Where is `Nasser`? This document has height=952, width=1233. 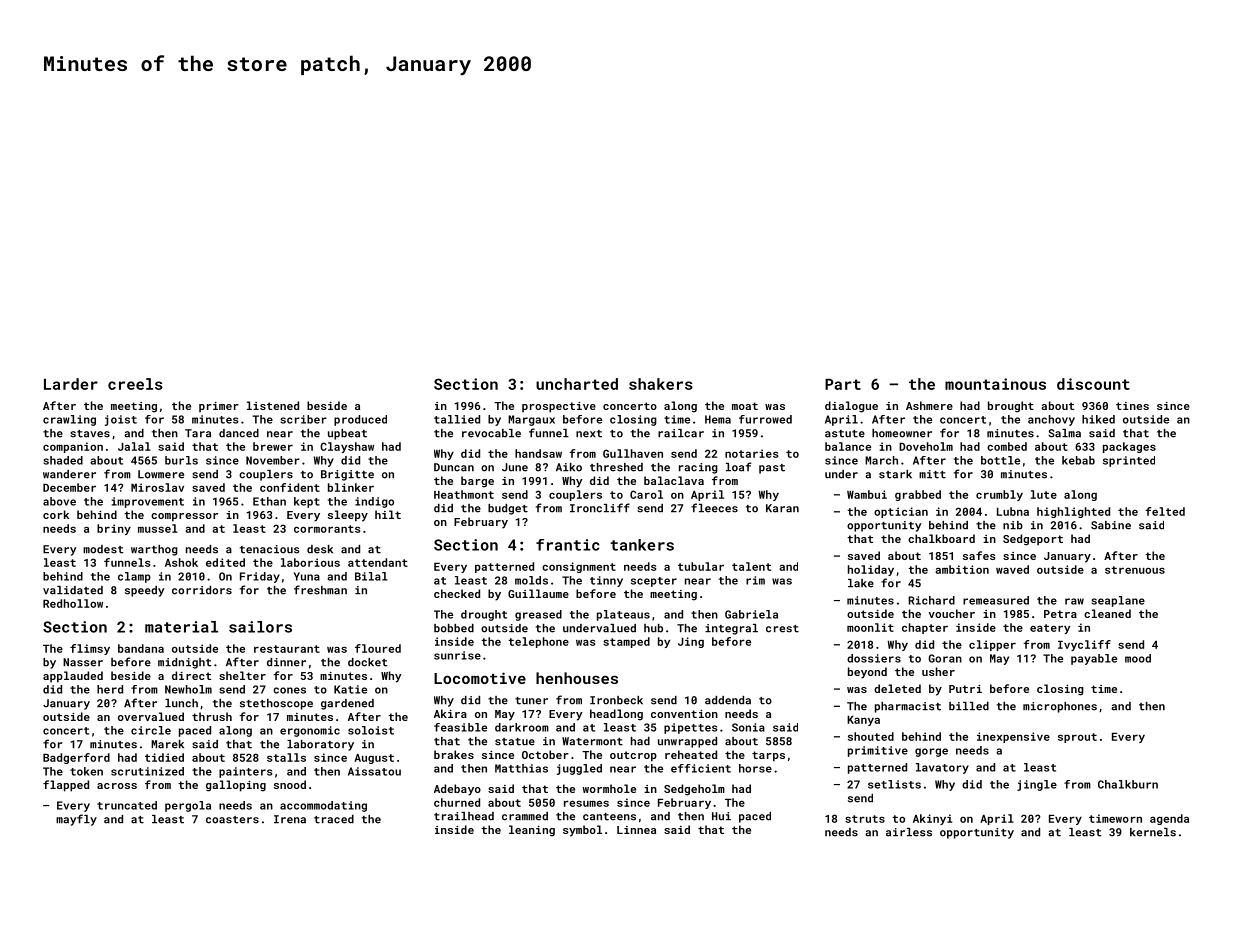 Nasser is located at coordinates (83, 662).
